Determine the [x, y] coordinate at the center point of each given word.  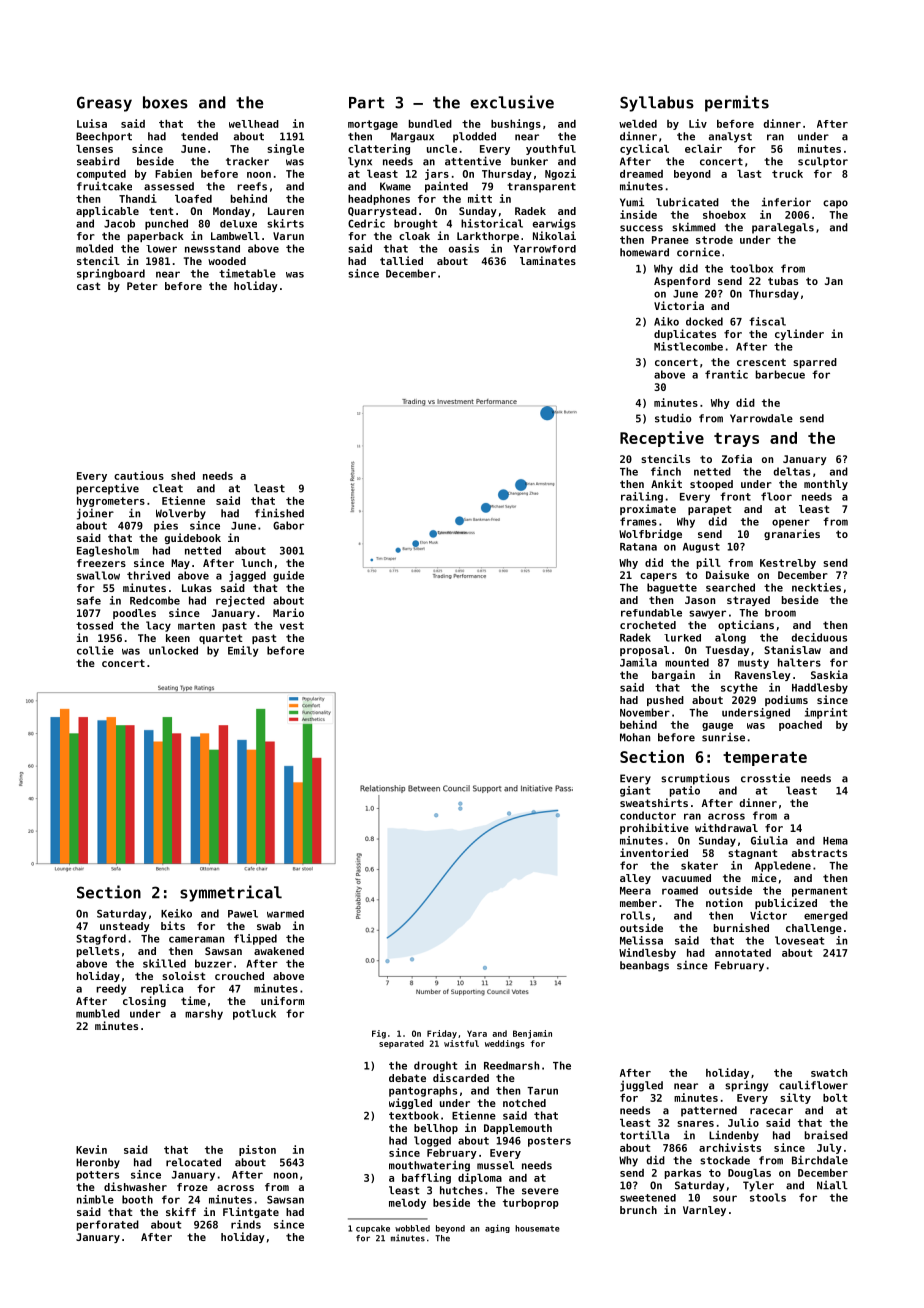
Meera [635, 891]
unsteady [125, 927]
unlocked [173, 650]
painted [446, 187]
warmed [285, 914]
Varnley [704, 1211]
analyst [730, 137]
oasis [464, 248]
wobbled [412, 1228]
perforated [108, 1225]
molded [94, 248]
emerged [826, 916]
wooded [227, 261]
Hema [835, 841]
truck [787, 174]
